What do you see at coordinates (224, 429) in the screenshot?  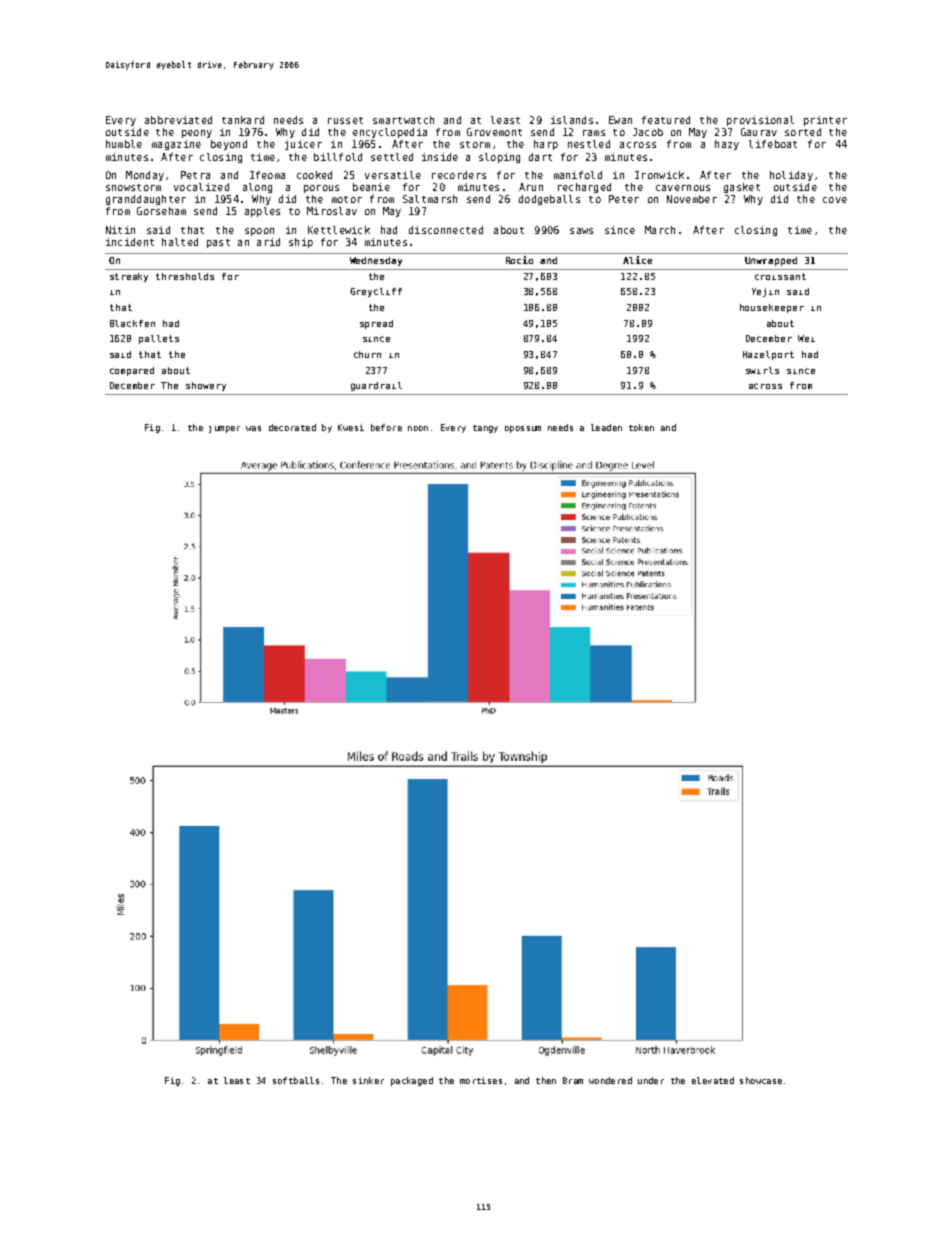 I see `jumper` at bounding box center [224, 429].
